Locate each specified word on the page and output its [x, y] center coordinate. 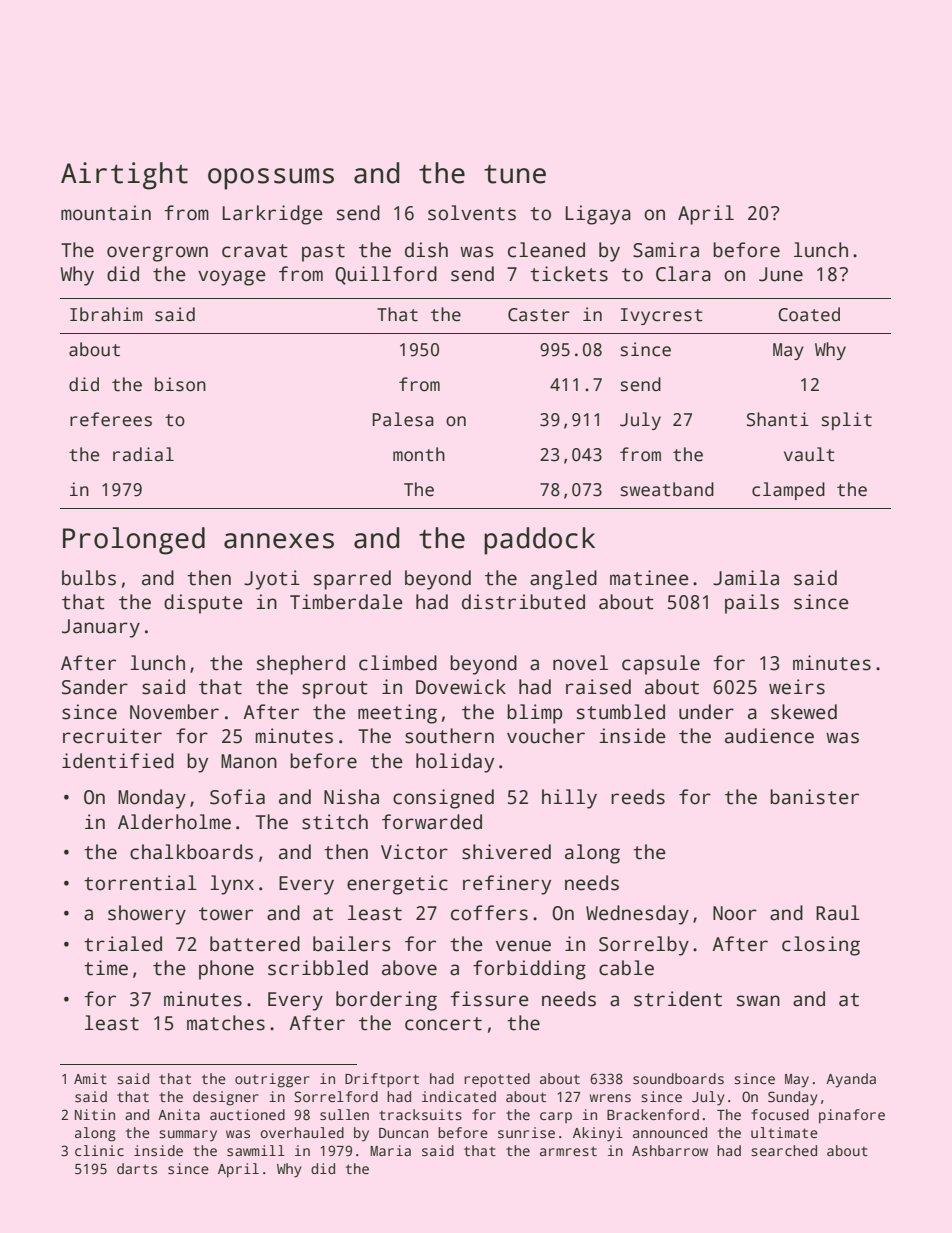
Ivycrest [662, 316]
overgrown [157, 254]
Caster [539, 315]
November [174, 712]
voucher [546, 736]
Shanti [778, 419]
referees [111, 419]
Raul [838, 913]
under [706, 712]
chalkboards [191, 852]
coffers [489, 913]
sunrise [526, 1132]
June [781, 274]
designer [226, 1098]
